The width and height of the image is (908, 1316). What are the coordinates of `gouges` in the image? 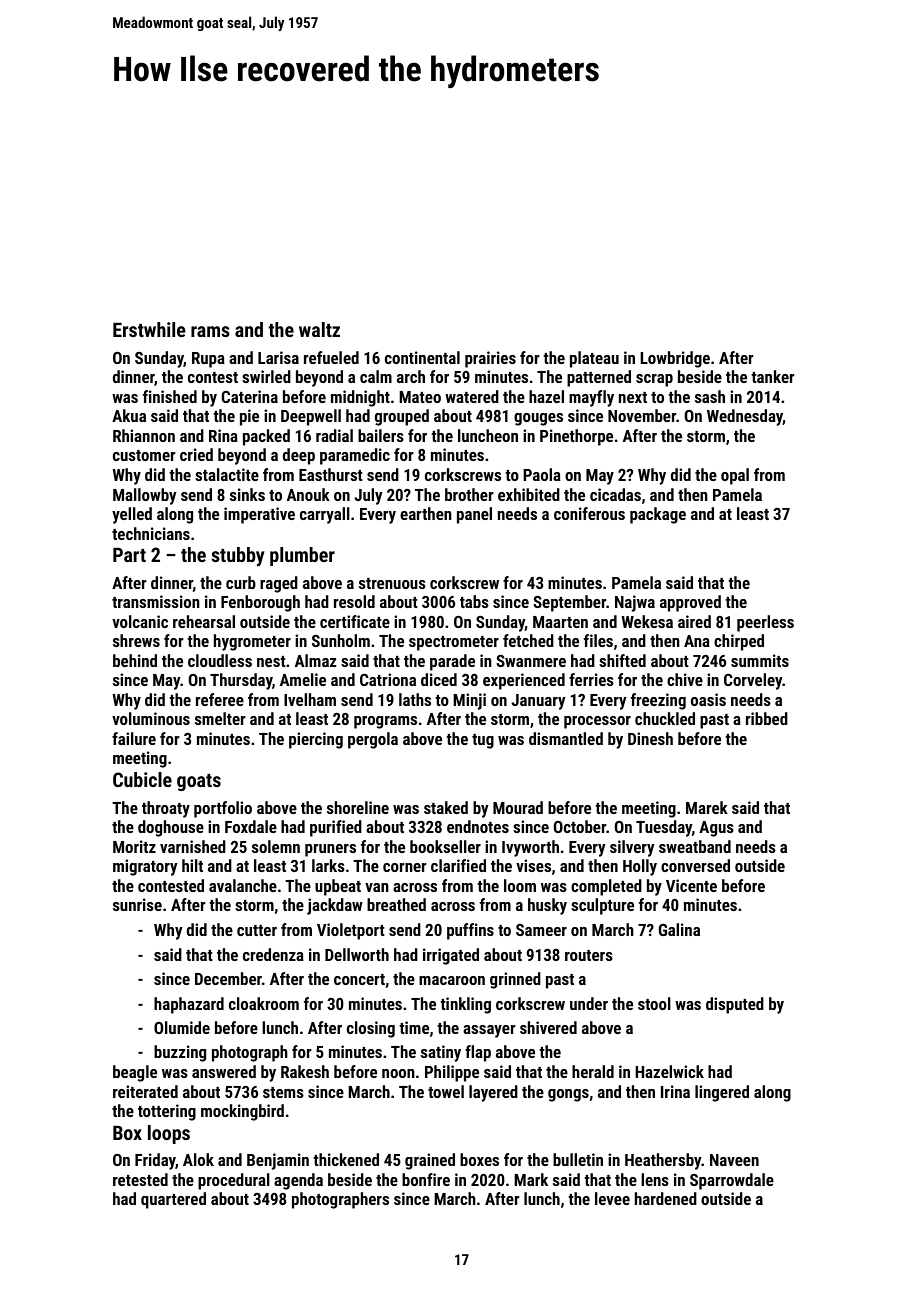 It's located at (538, 419).
